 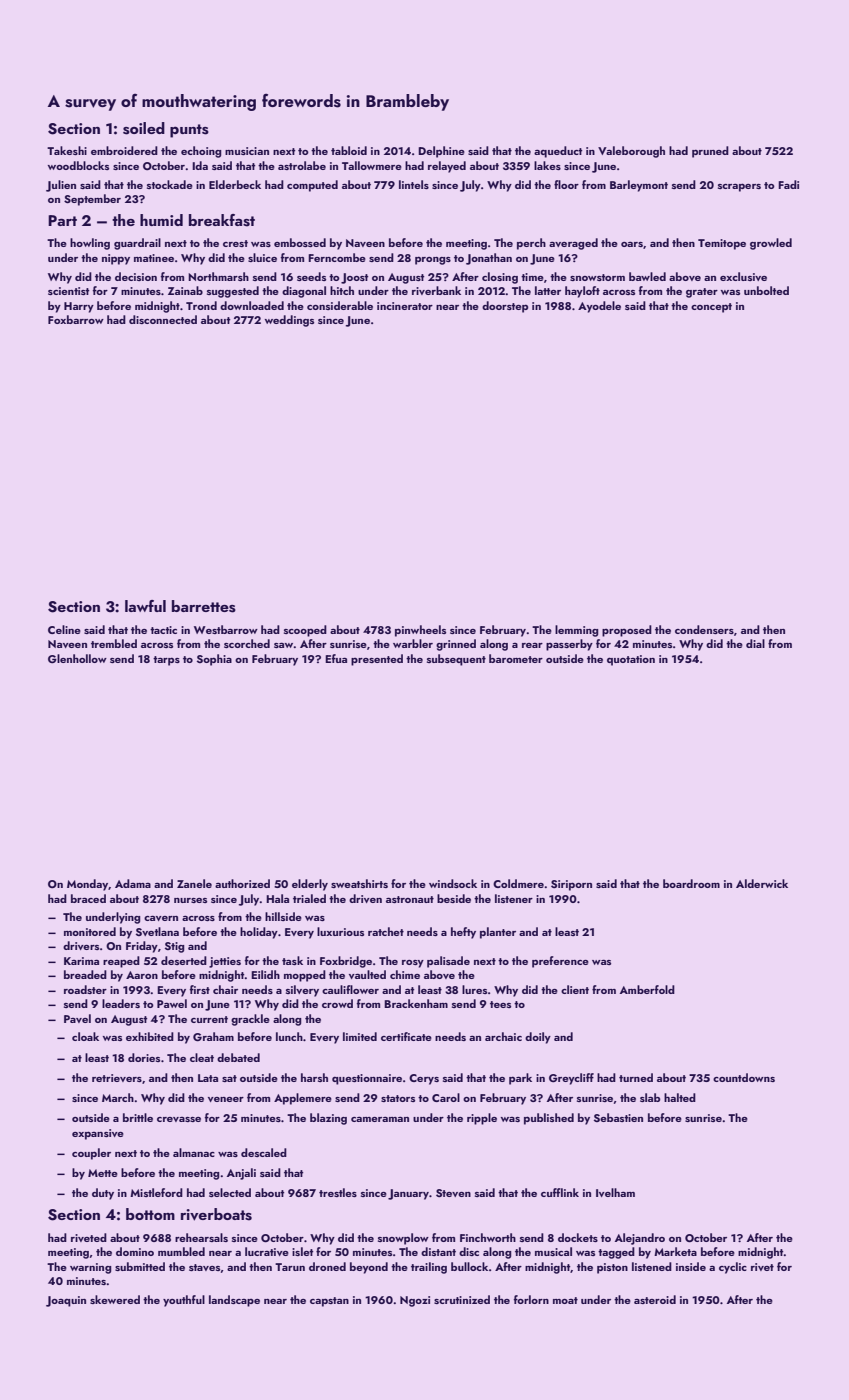 I want to click on incinerator, so click(x=405, y=306).
